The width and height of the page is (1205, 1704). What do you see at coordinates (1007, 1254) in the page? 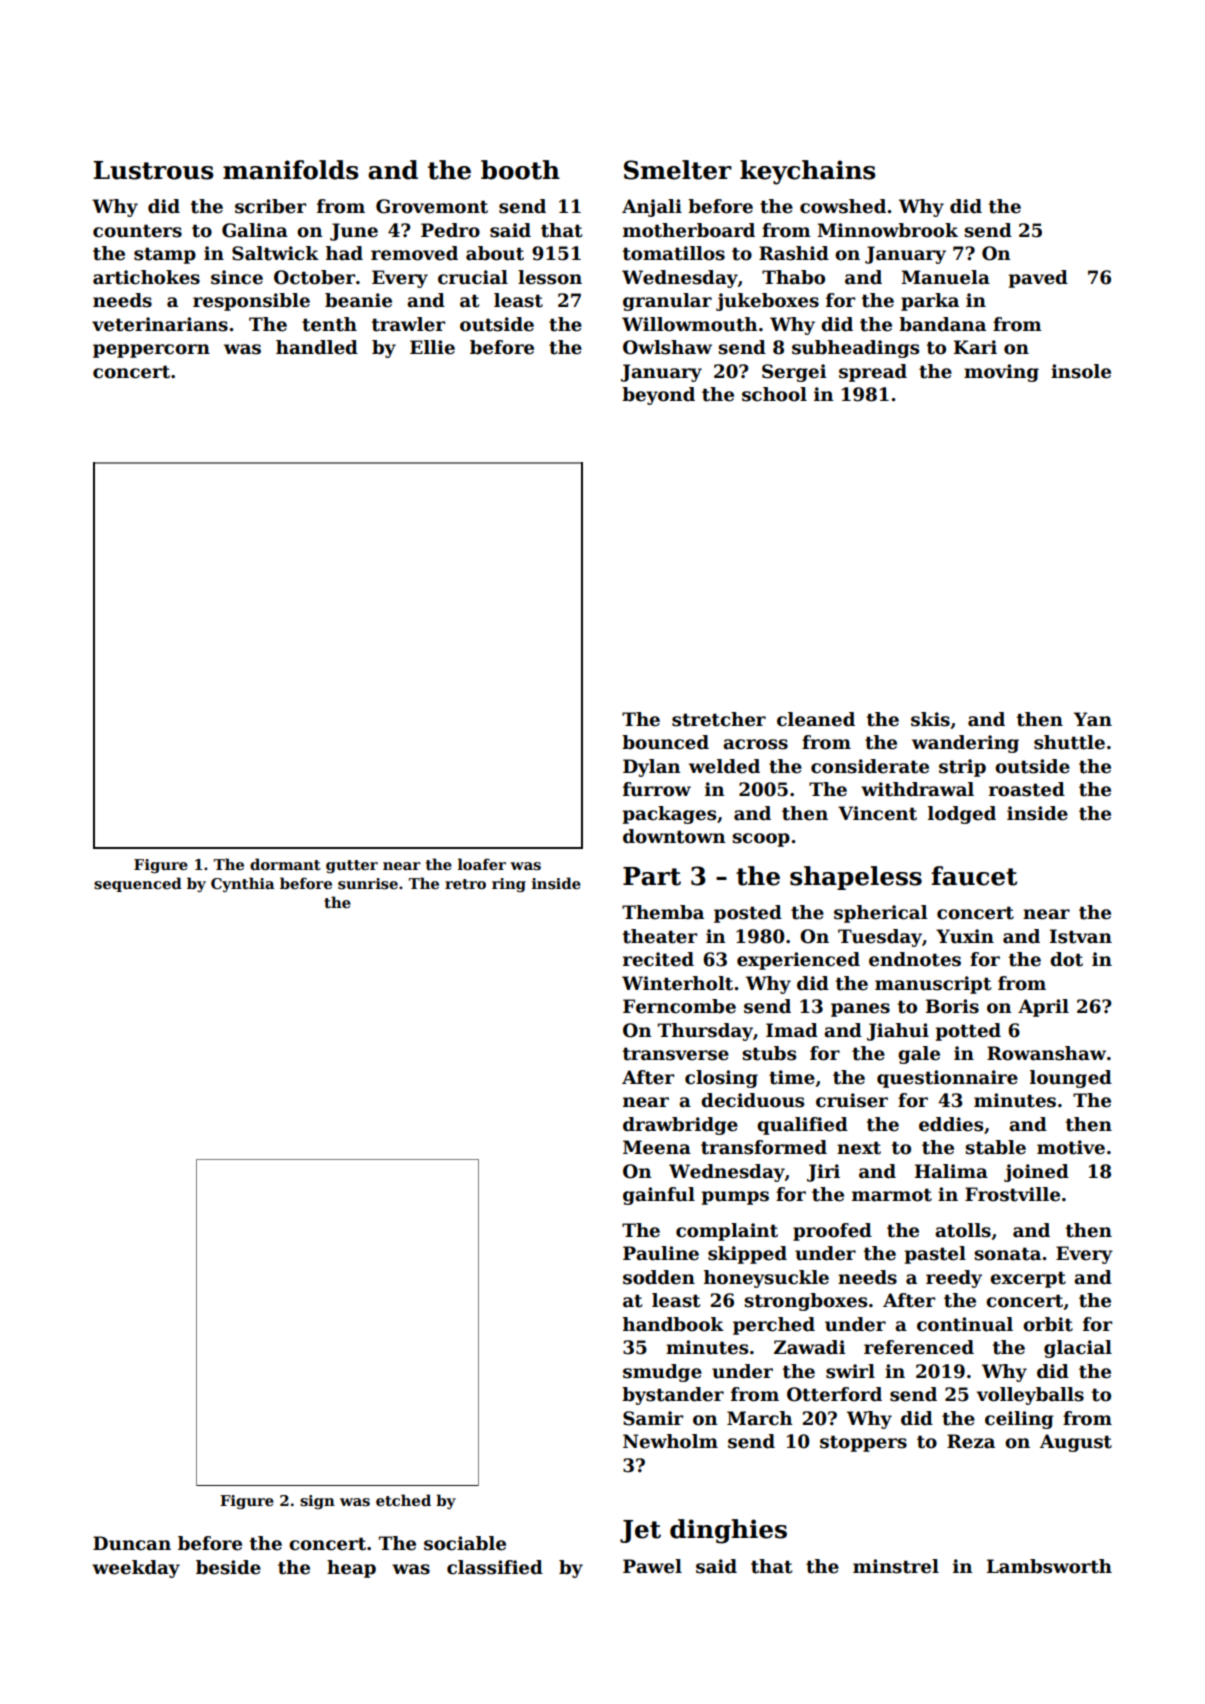
I see `sonata` at bounding box center [1007, 1254].
